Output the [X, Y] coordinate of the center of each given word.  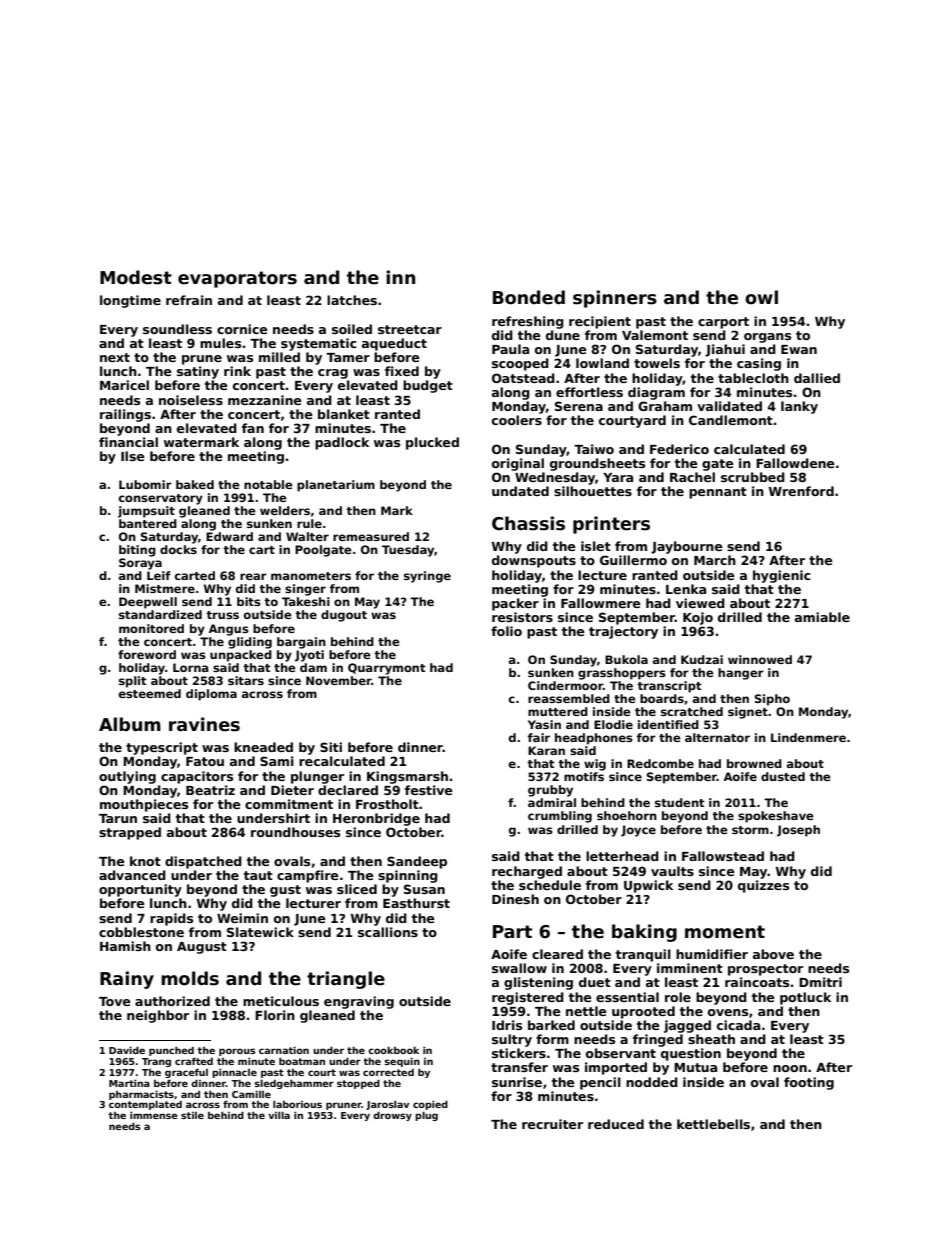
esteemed [149, 693]
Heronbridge [376, 819]
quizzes [763, 886]
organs [767, 338]
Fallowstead [723, 856]
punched [171, 1051]
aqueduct [394, 344]
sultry [512, 1040]
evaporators [237, 279]
